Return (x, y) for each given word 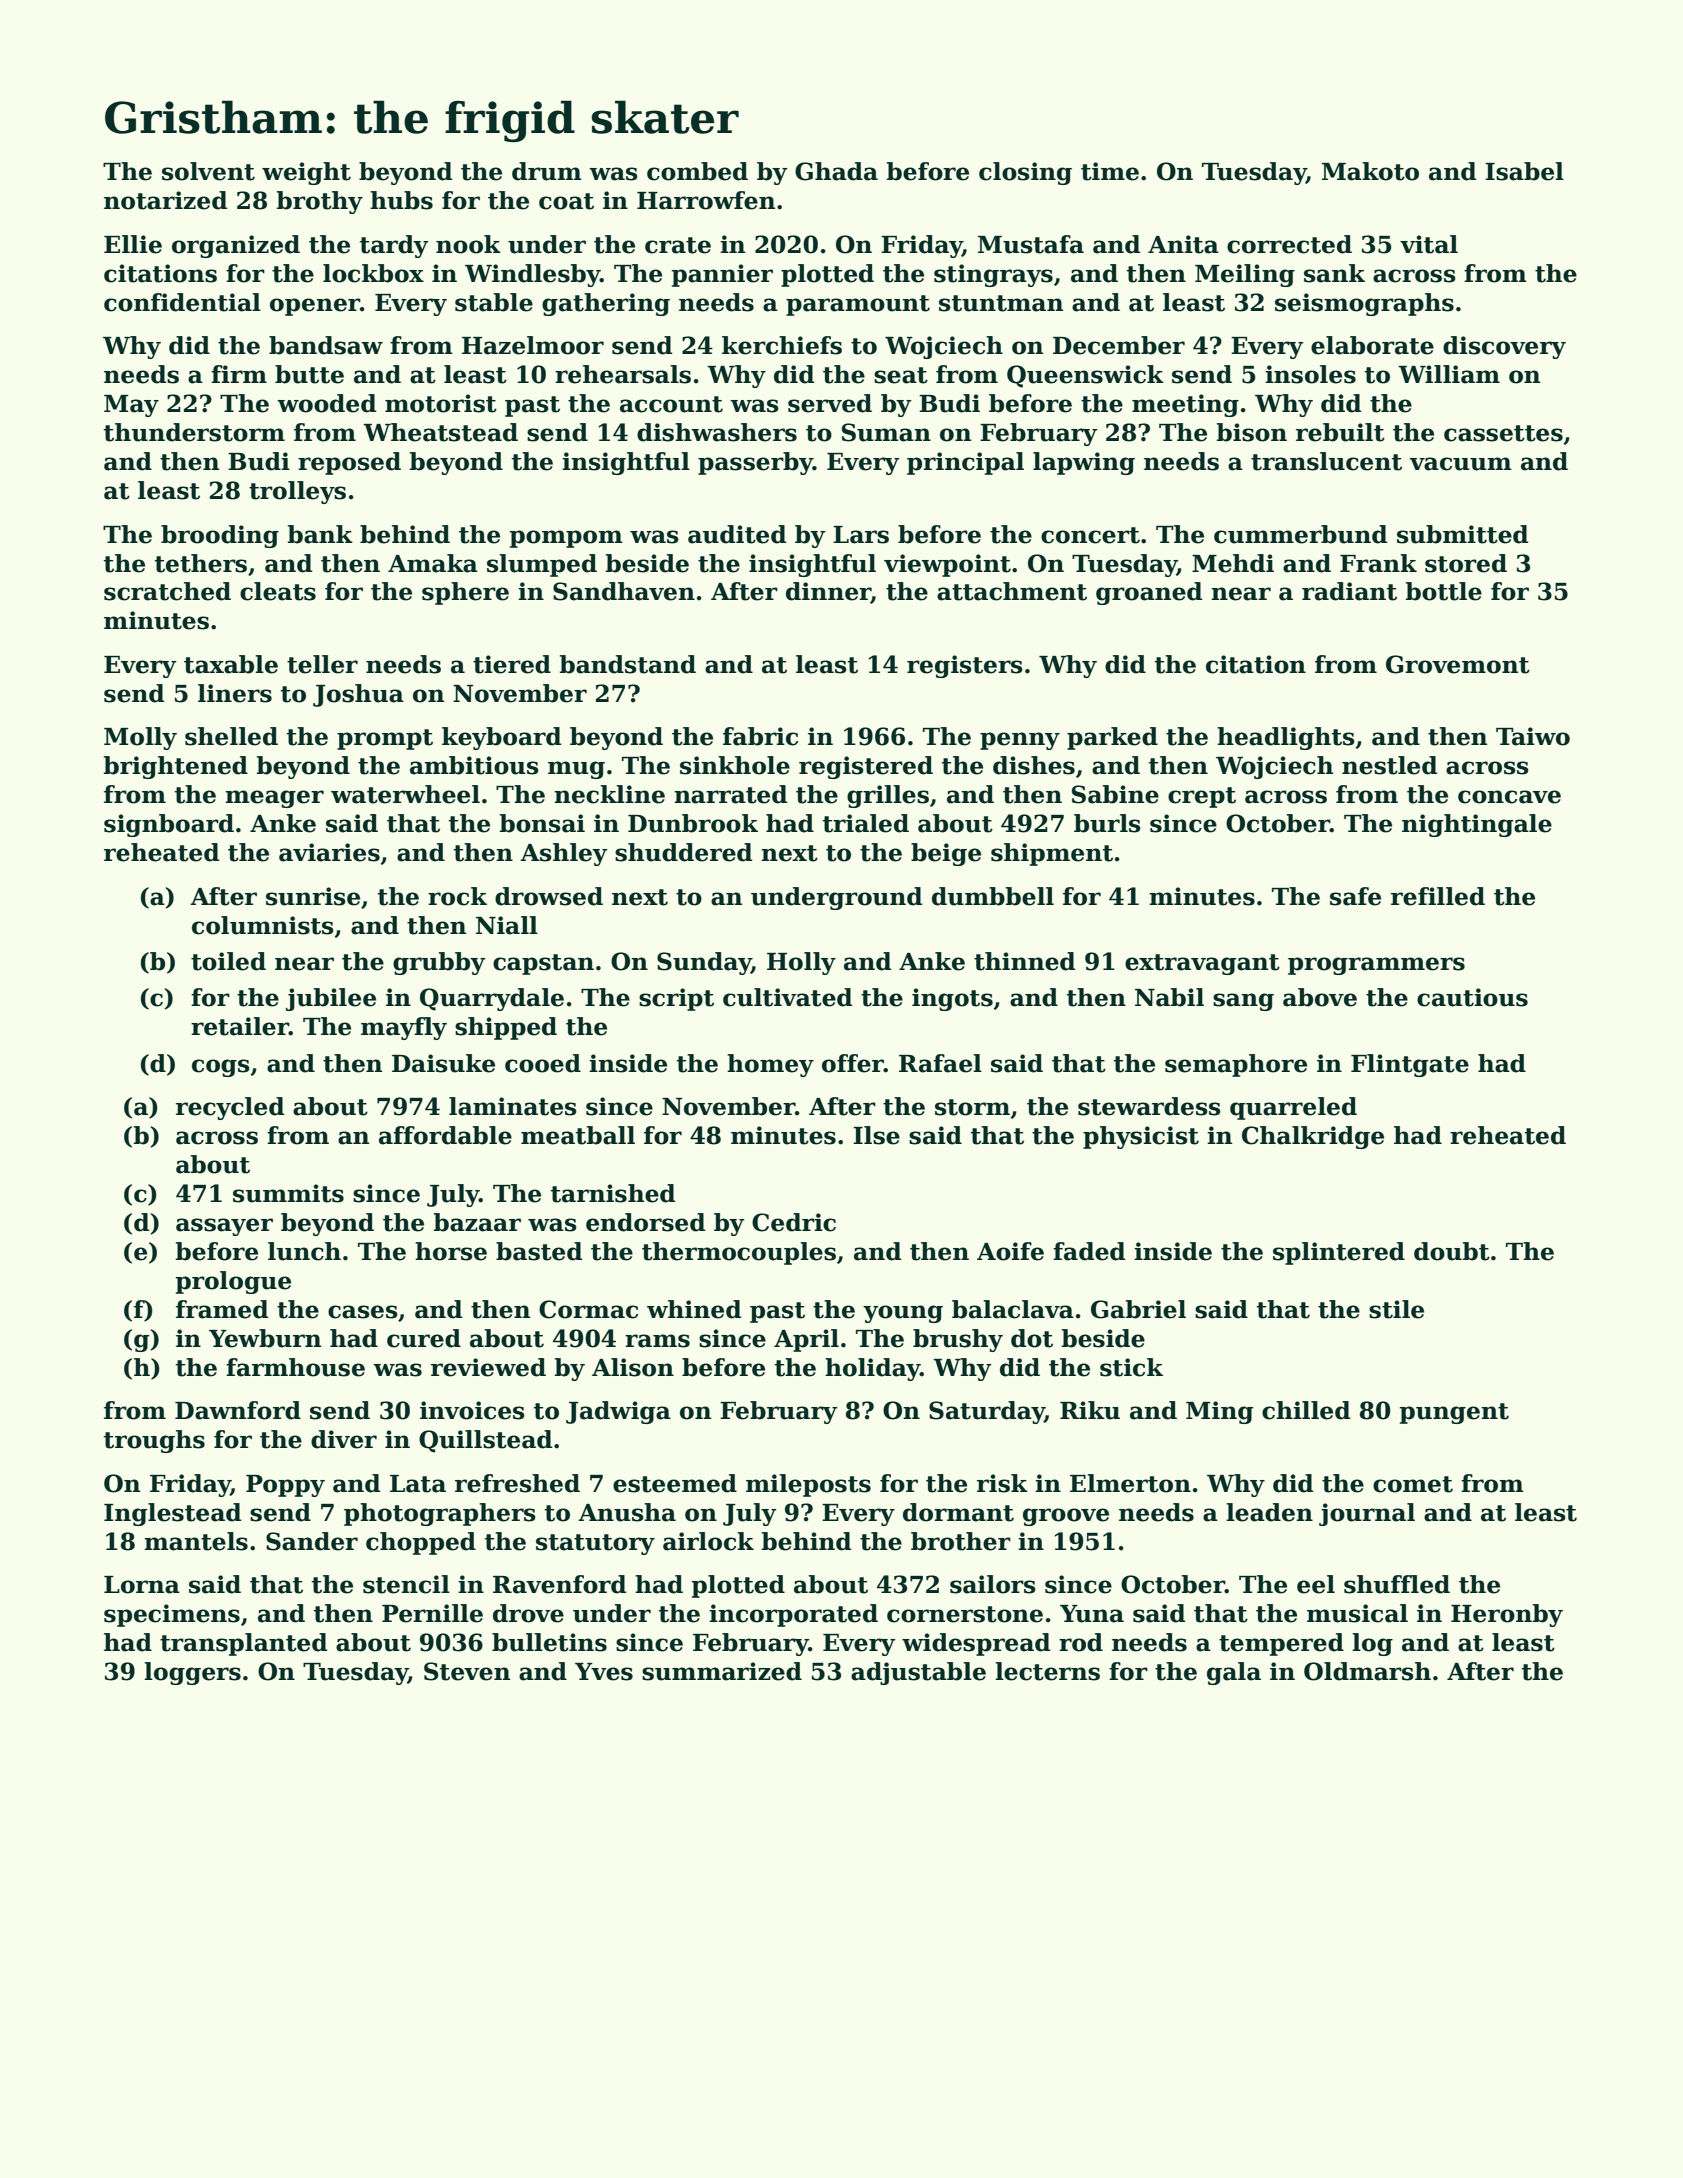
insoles (1310, 374)
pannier (722, 275)
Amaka (433, 563)
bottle (1444, 591)
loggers (192, 1673)
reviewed (488, 1367)
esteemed (675, 1483)
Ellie (133, 244)
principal (965, 463)
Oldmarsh (1367, 1671)
